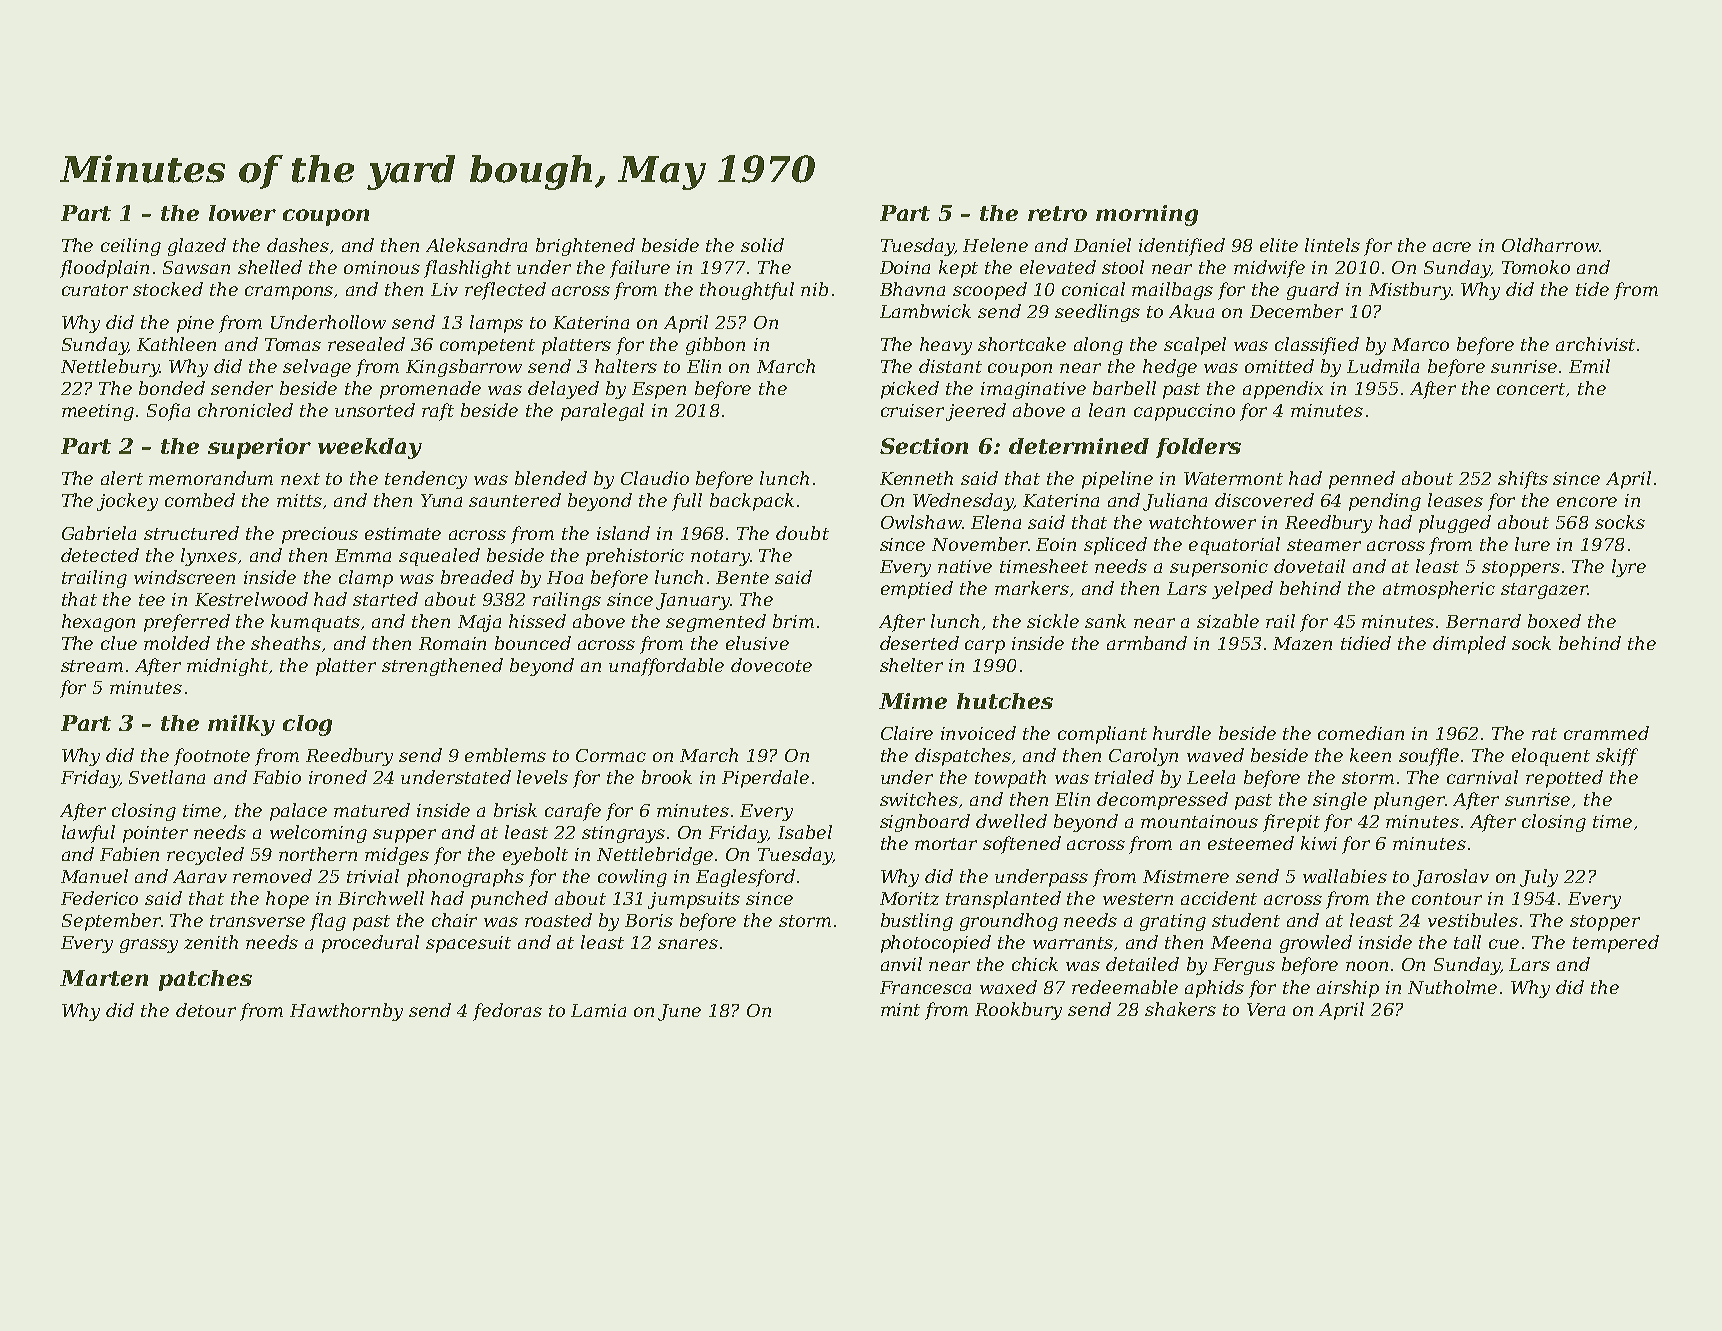 This screenshot has height=1331, width=1722. What do you see at coordinates (687, 502) in the screenshot?
I see `full` at bounding box center [687, 502].
